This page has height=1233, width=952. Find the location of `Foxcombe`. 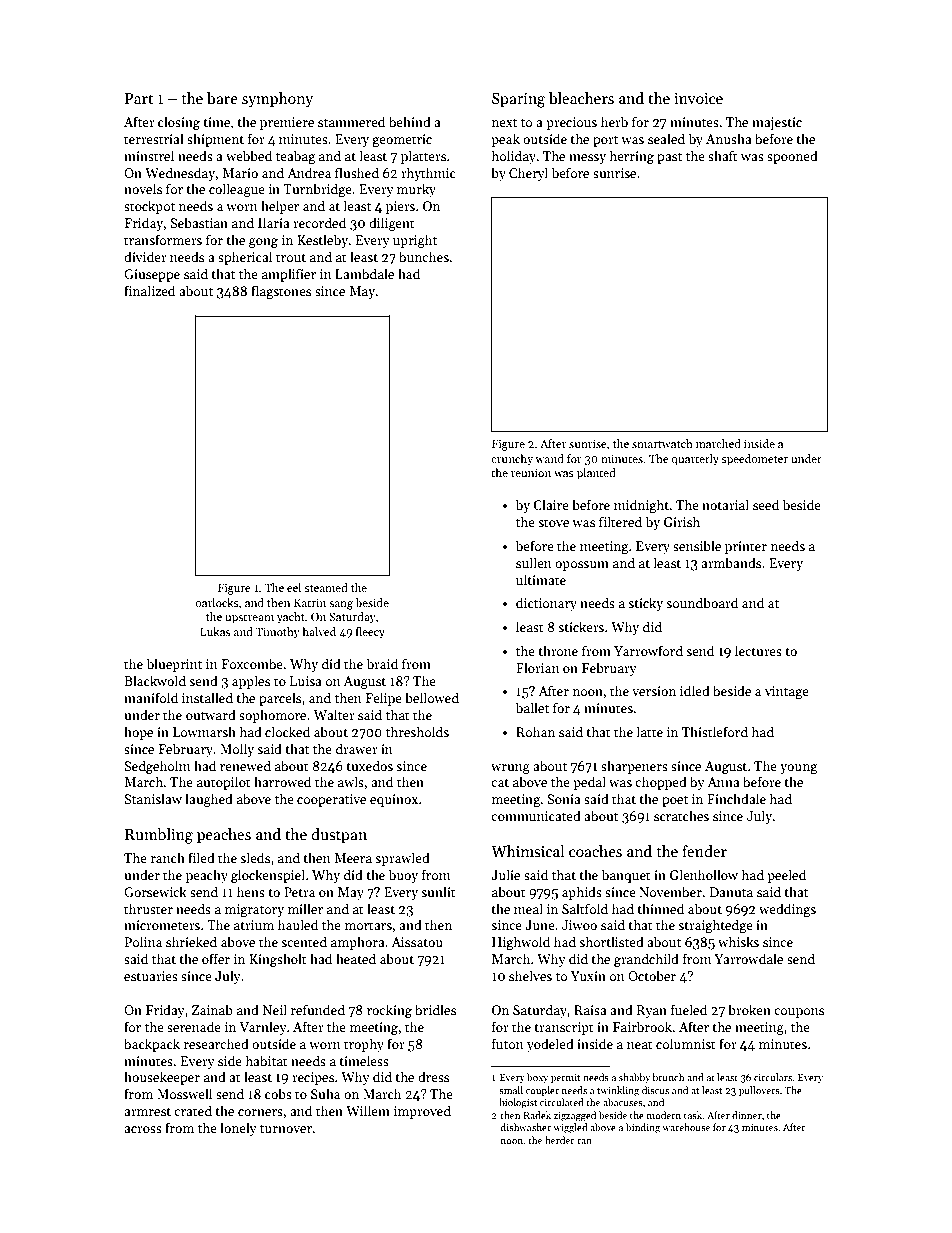

Foxcombe is located at coordinates (252, 663).
